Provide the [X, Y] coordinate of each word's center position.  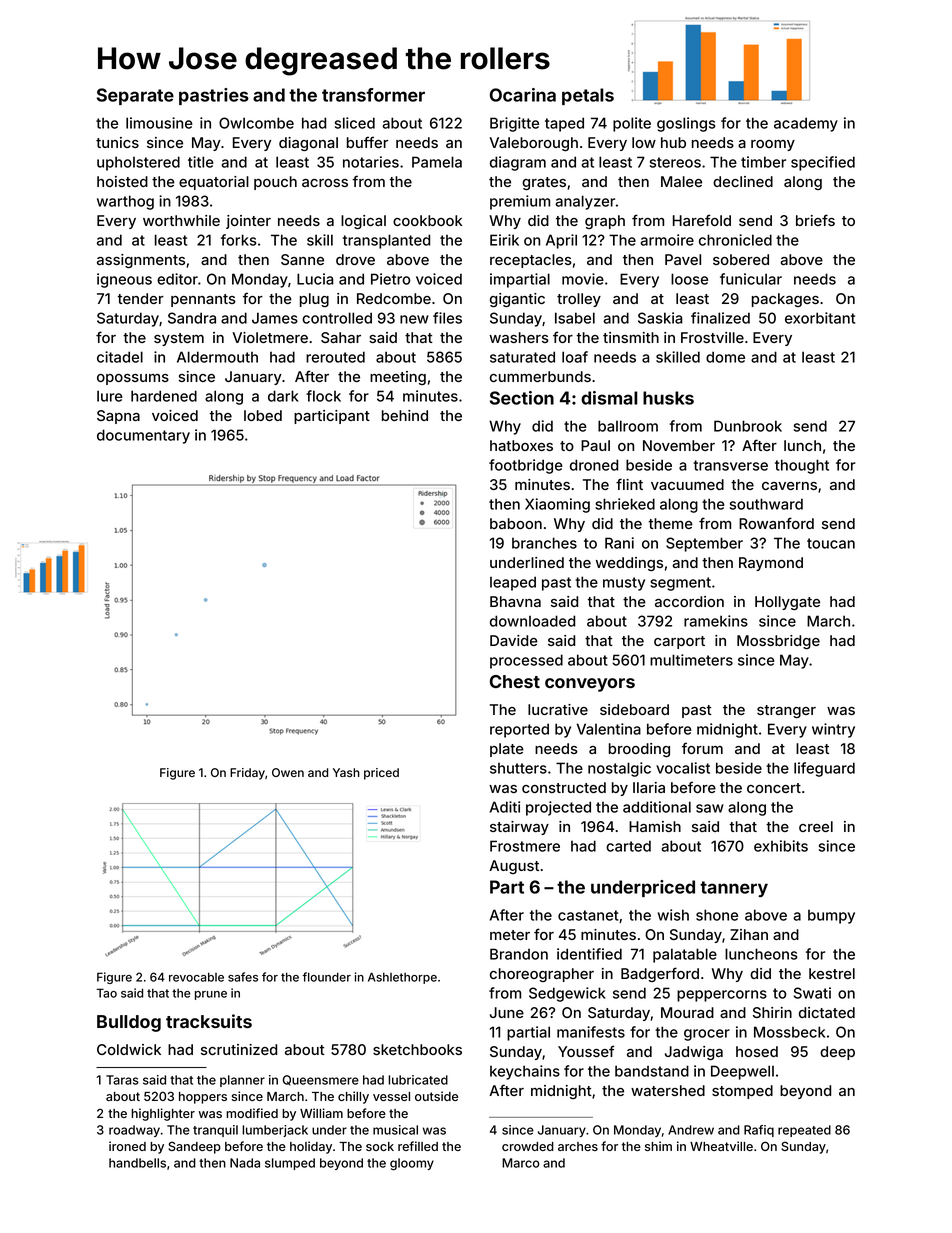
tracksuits [209, 1021]
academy [806, 124]
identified [589, 954]
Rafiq [759, 1131]
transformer [373, 95]
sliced [355, 123]
